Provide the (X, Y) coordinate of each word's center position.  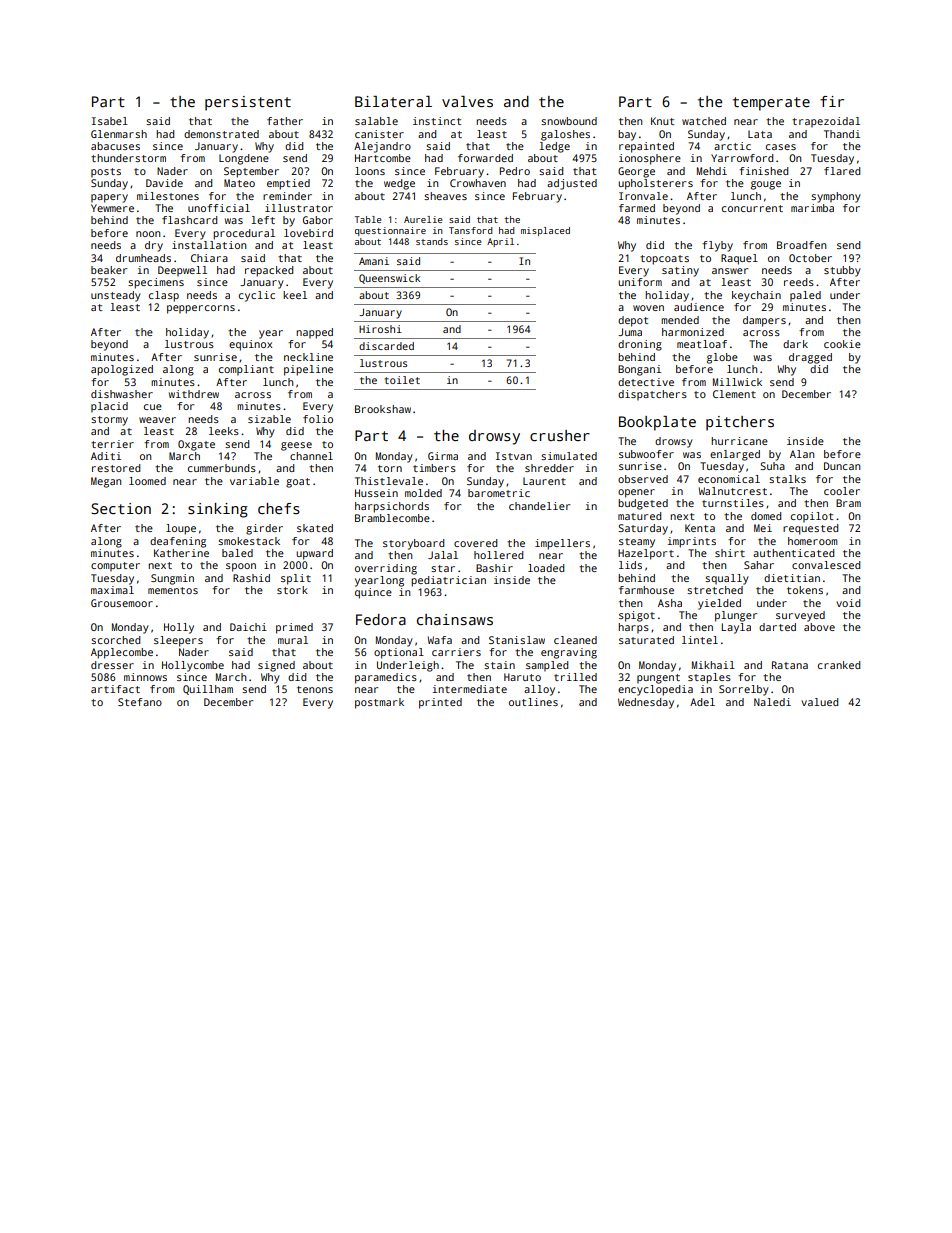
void (848, 603)
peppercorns (201, 309)
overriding (386, 569)
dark (795, 344)
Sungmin (172, 579)
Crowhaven (478, 183)
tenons (315, 689)
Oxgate (196, 445)
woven (648, 308)
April (500, 242)
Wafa (439, 640)
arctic (732, 146)
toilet (402, 380)
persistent (248, 103)
